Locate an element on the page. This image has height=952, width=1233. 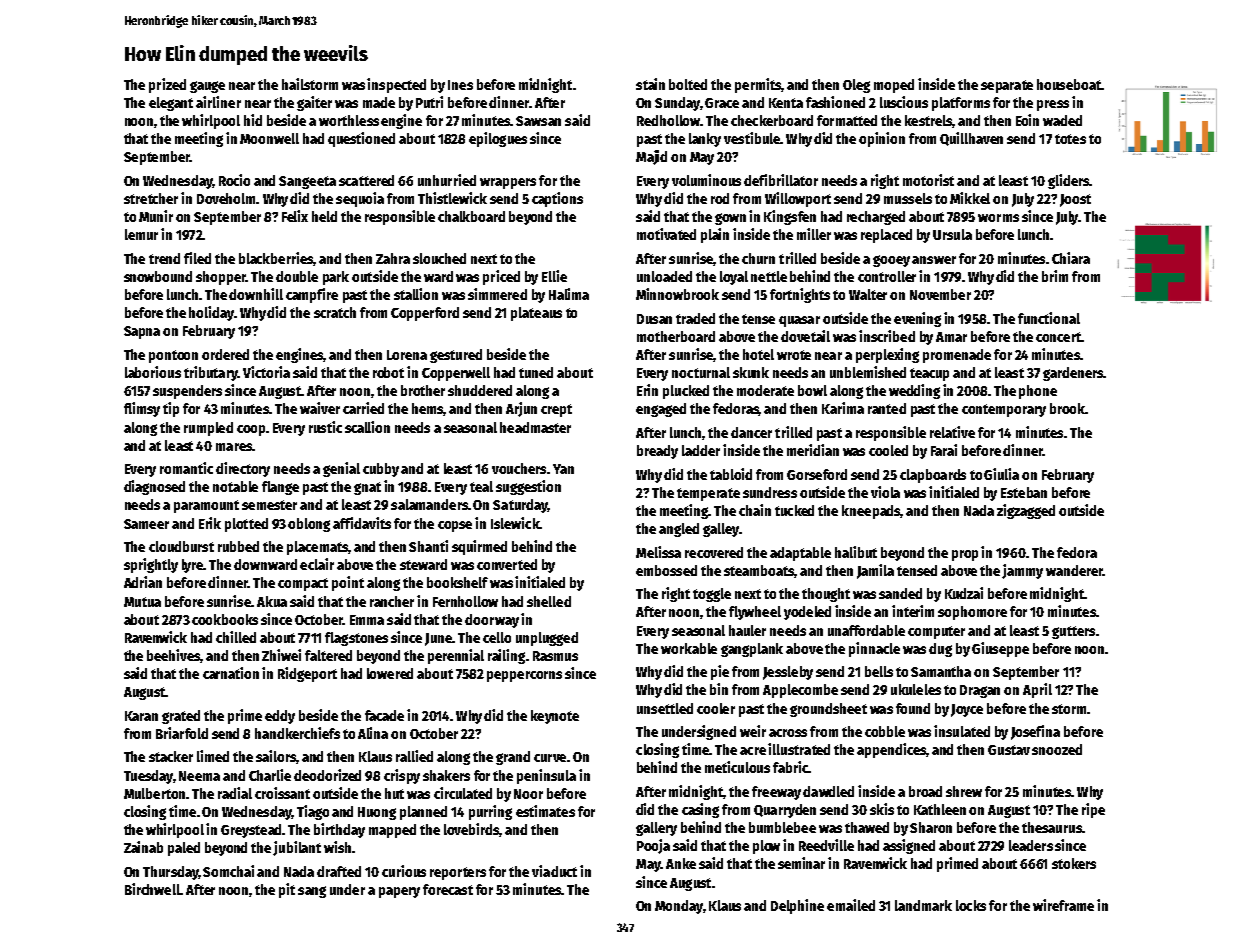
platforms is located at coordinates (961, 104).
